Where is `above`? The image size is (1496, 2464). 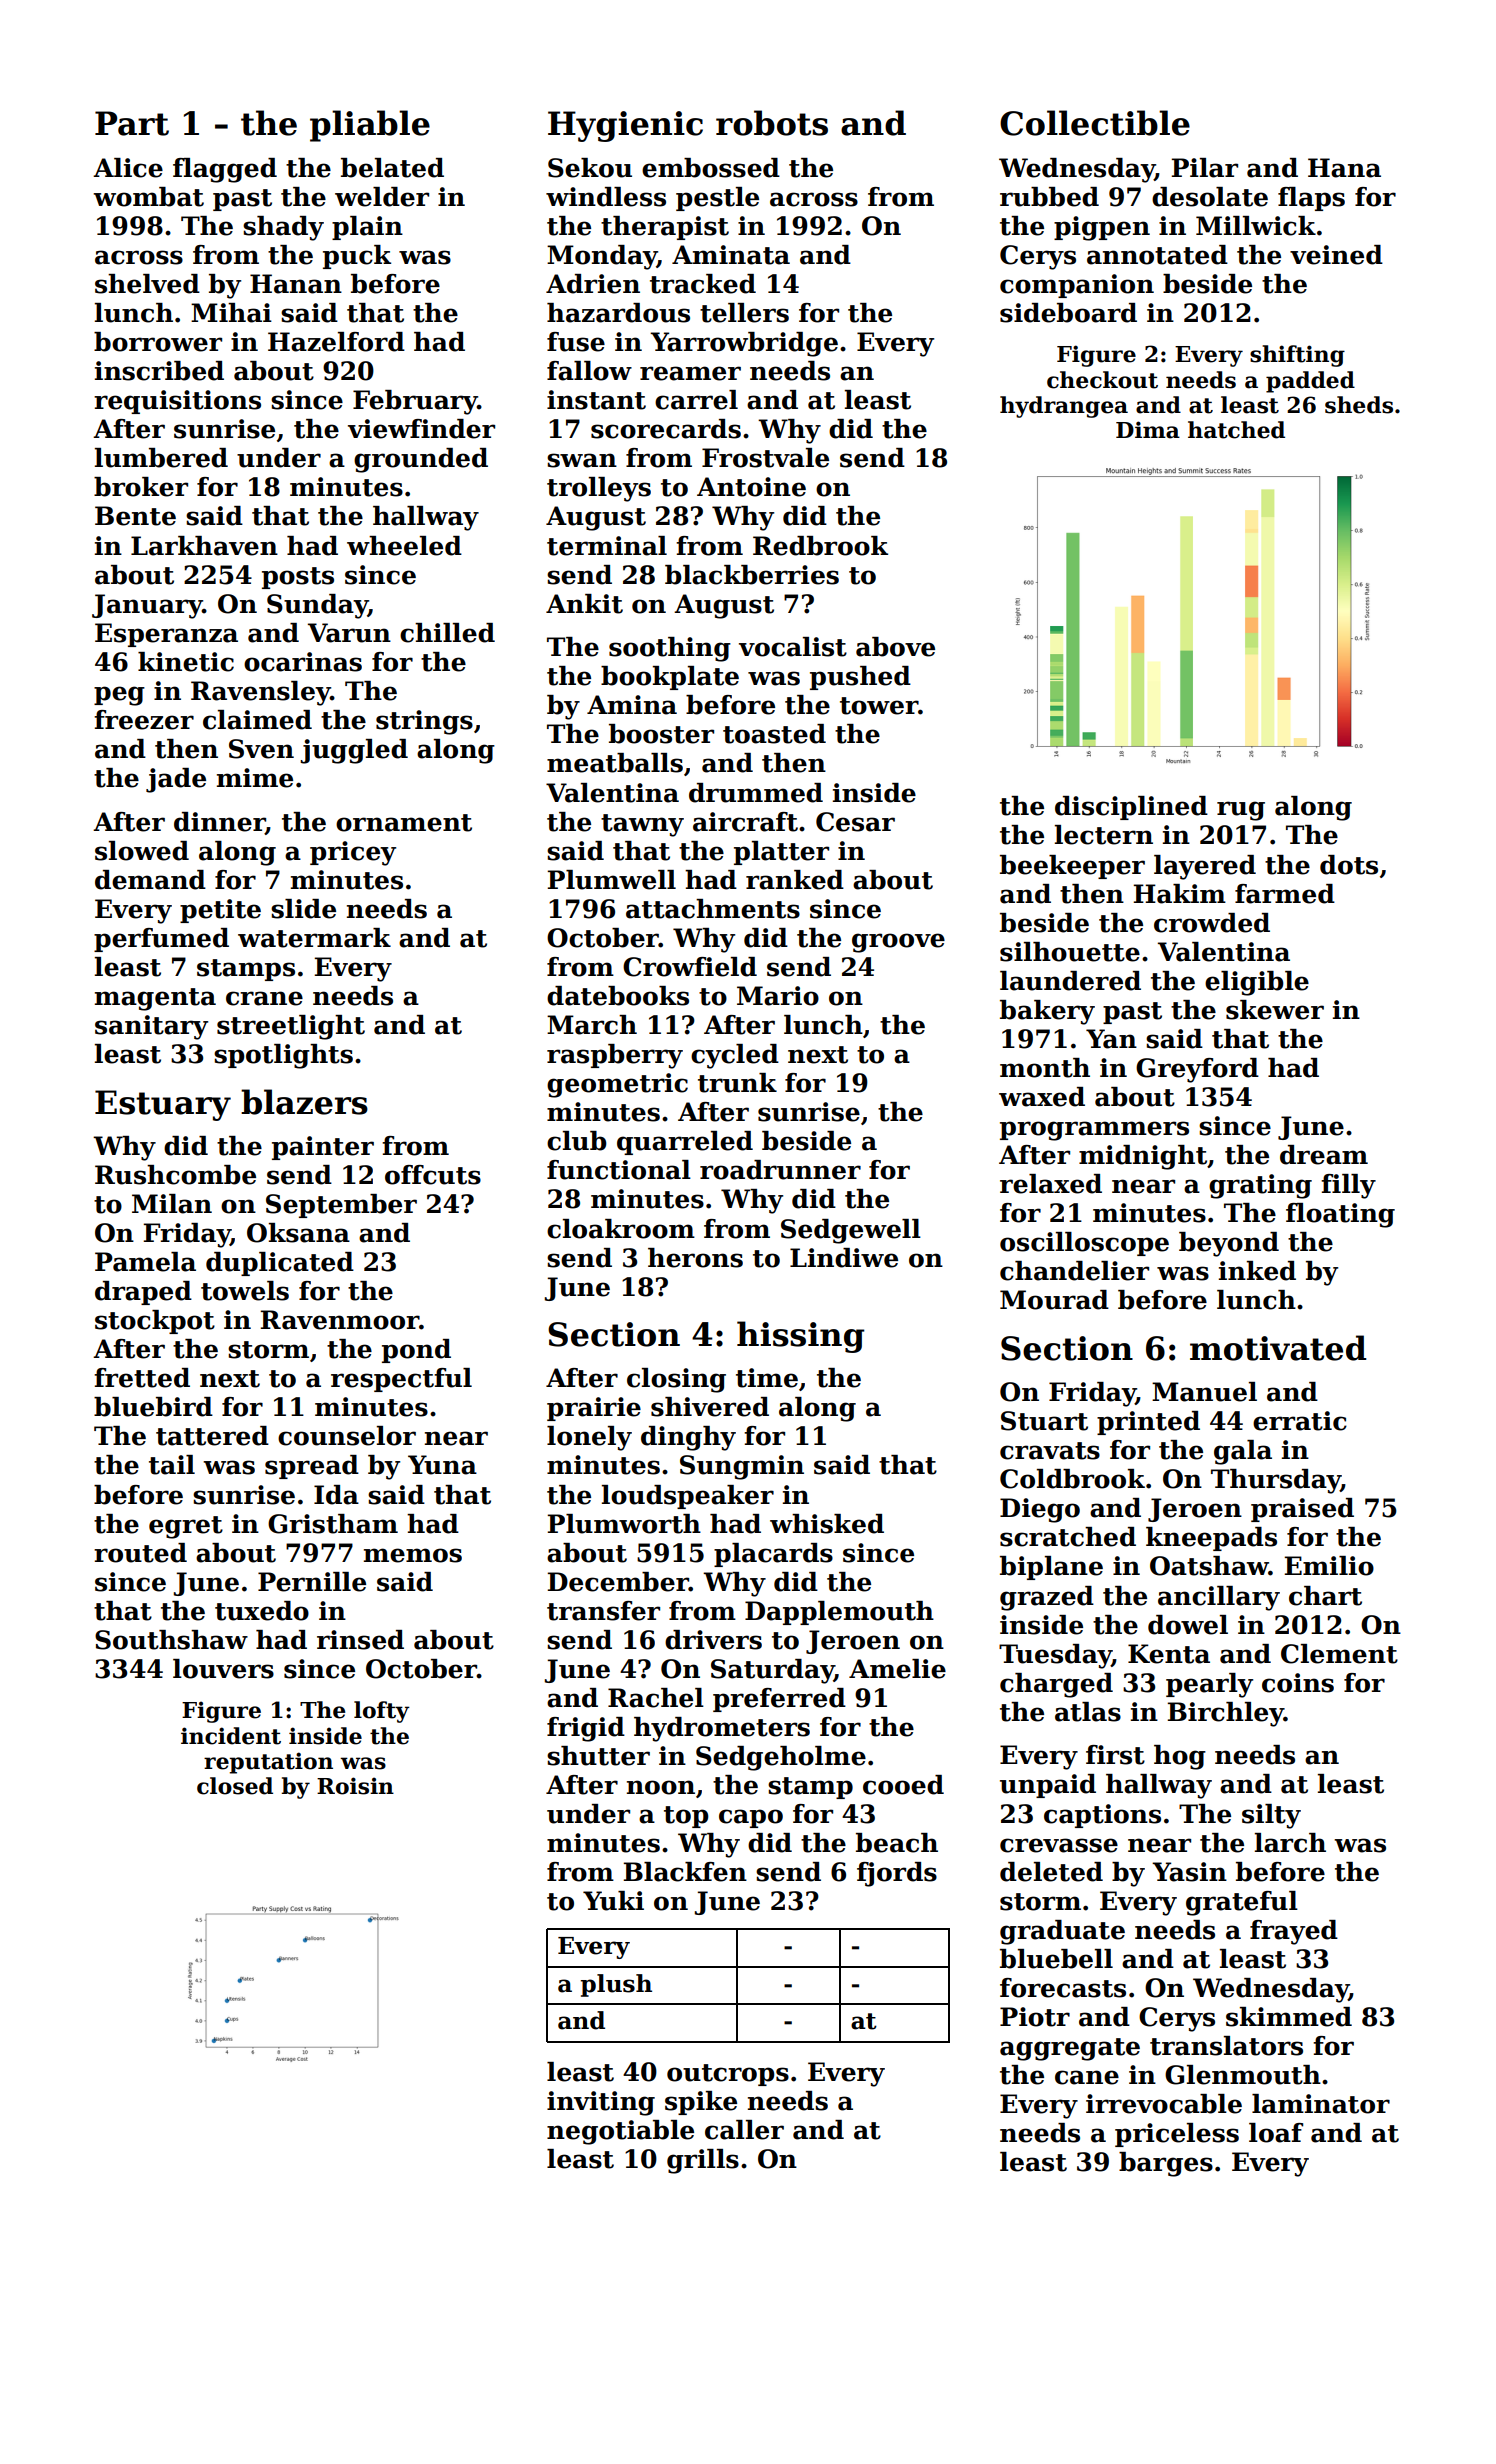
above is located at coordinates (895, 647).
